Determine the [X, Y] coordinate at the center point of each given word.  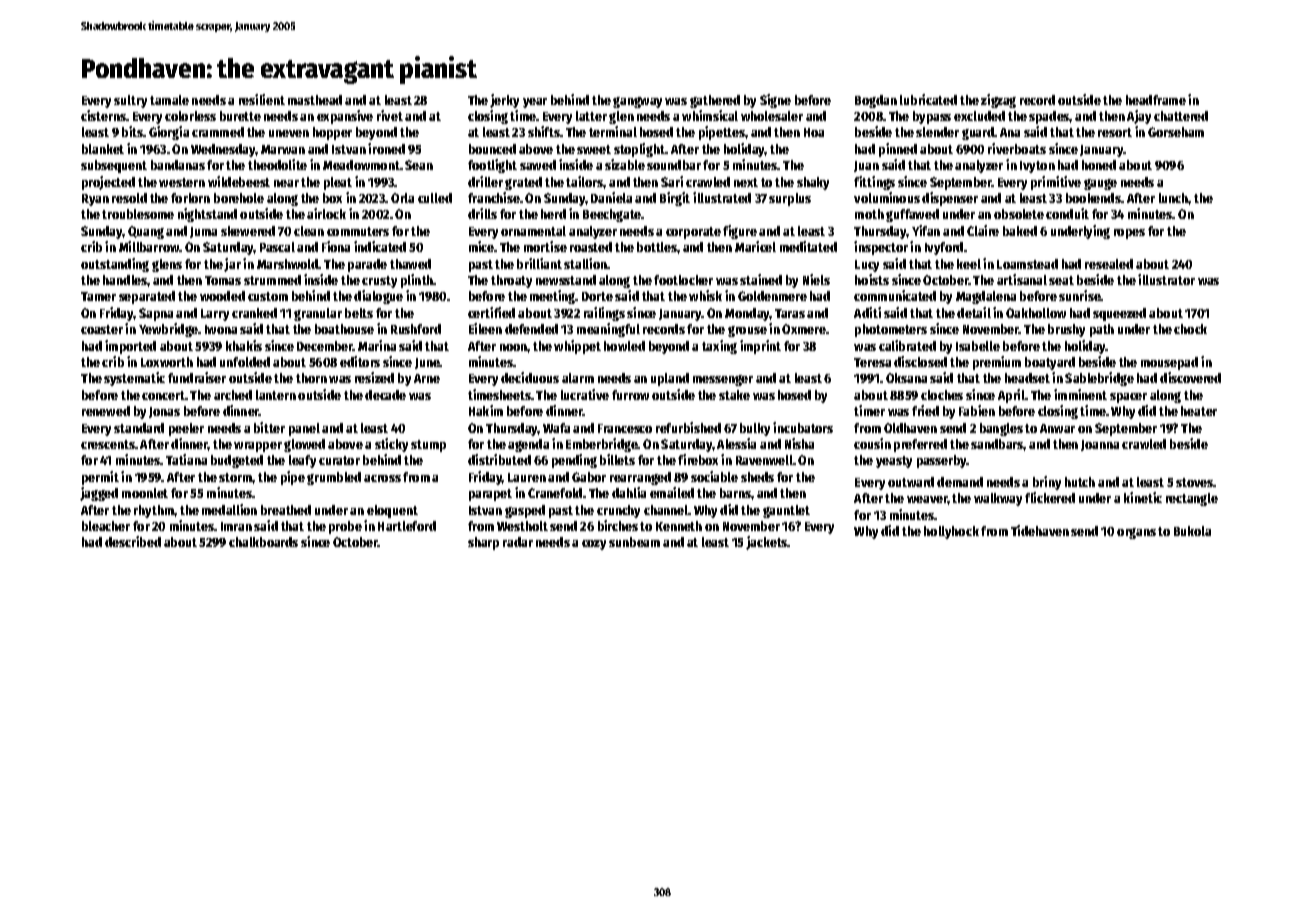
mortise [545, 246]
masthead [315, 100]
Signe [775, 101]
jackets [767, 543]
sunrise [1080, 295]
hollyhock [951, 532]
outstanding [115, 265]
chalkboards [263, 542]
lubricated [928, 99]
